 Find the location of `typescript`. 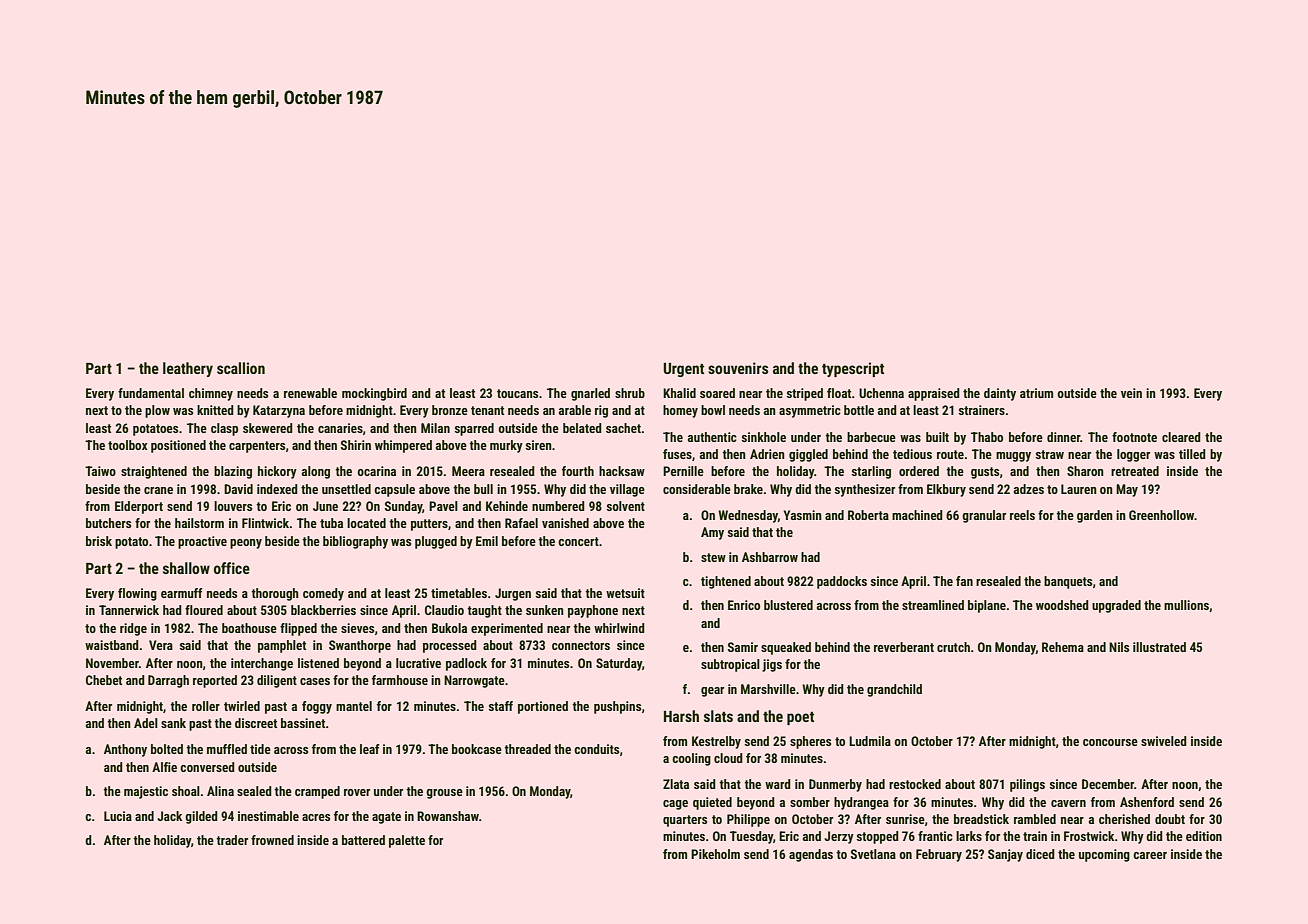

typescript is located at coordinates (853, 369).
